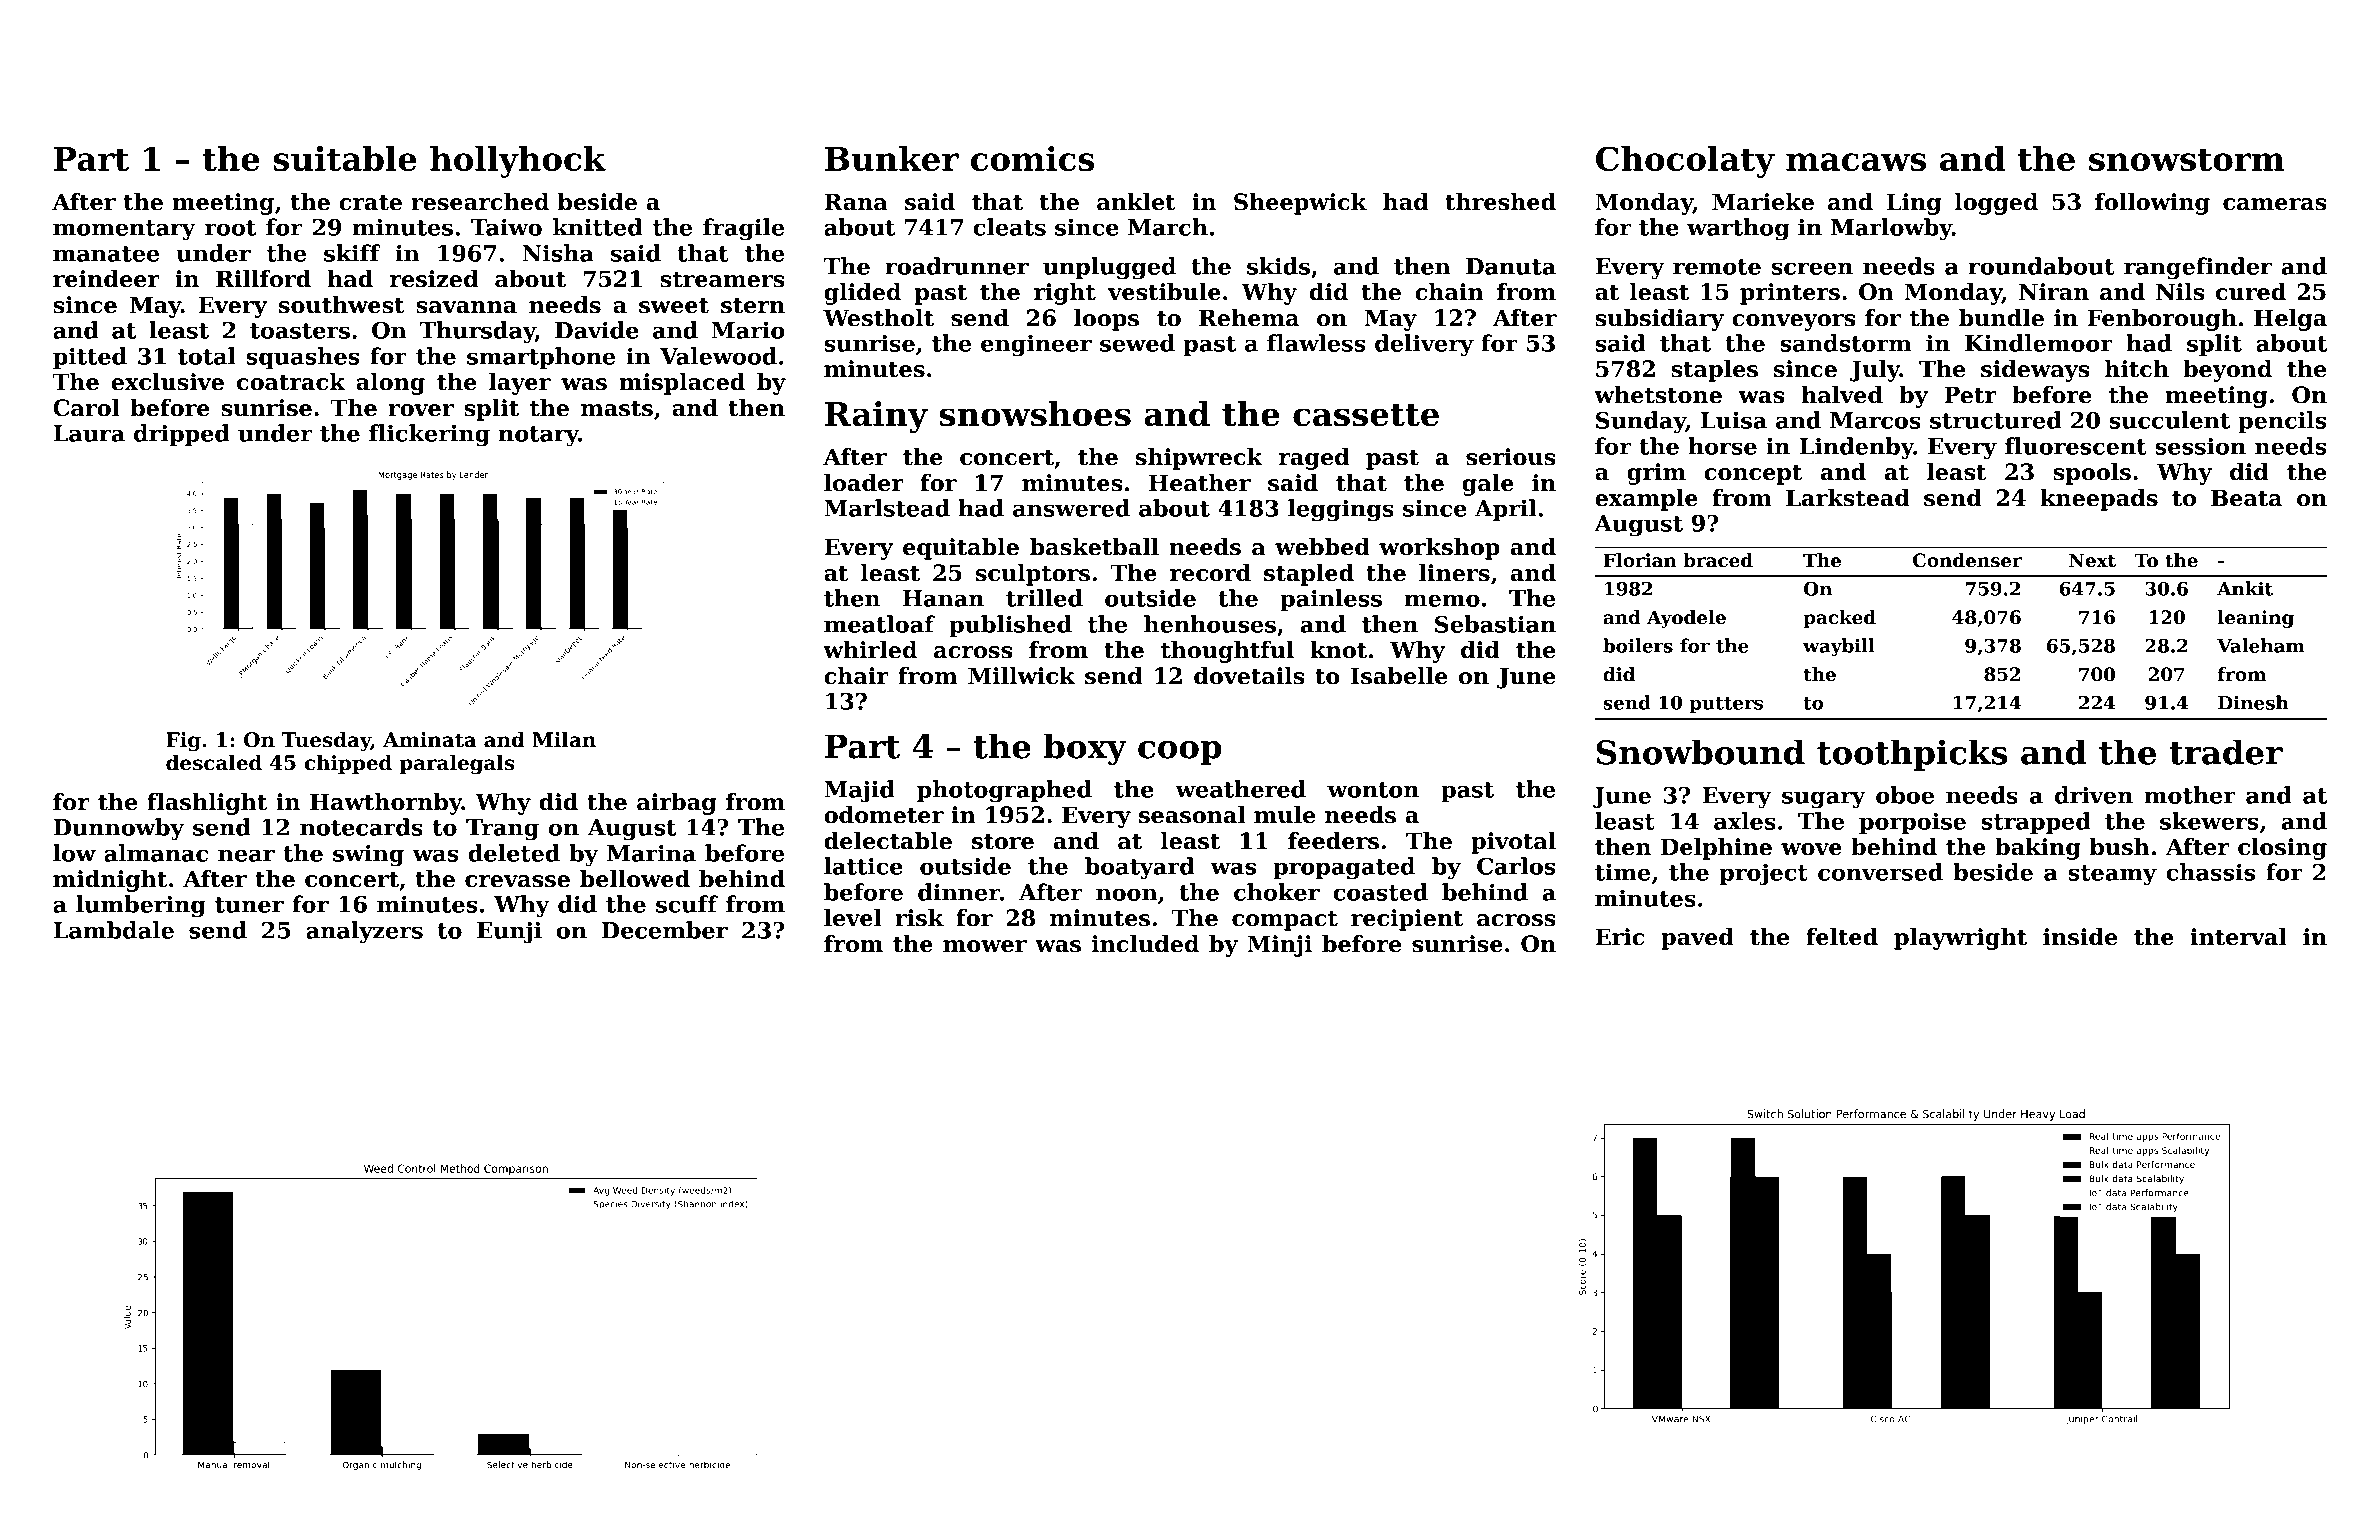  I want to click on Eunji, so click(509, 933).
